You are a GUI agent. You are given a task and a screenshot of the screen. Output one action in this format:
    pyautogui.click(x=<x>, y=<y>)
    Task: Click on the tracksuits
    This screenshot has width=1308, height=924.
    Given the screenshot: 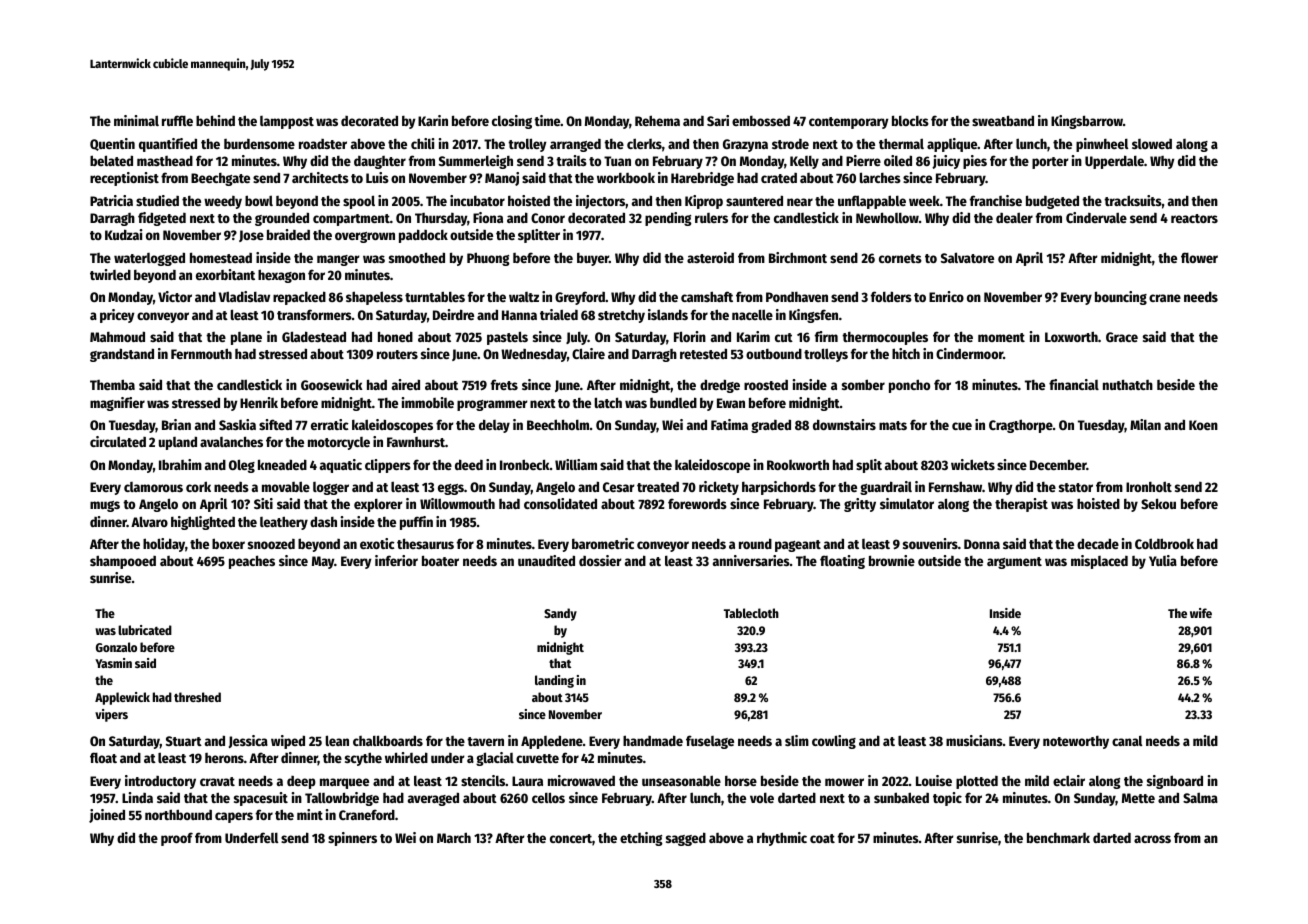 What is the action you would take?
    pyautogui.click(x=1133, y=200)
